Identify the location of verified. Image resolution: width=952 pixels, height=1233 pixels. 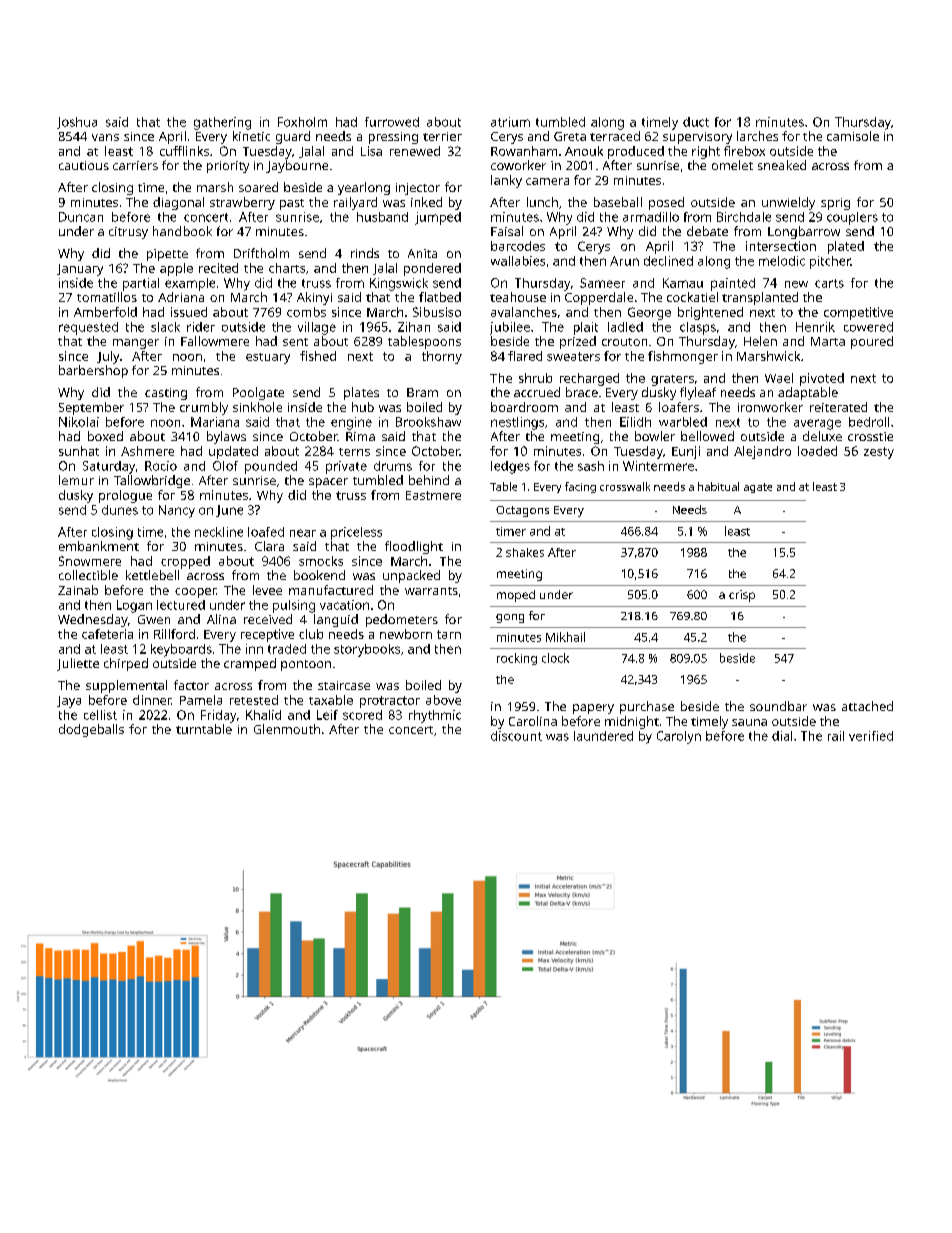
(871, 736).
